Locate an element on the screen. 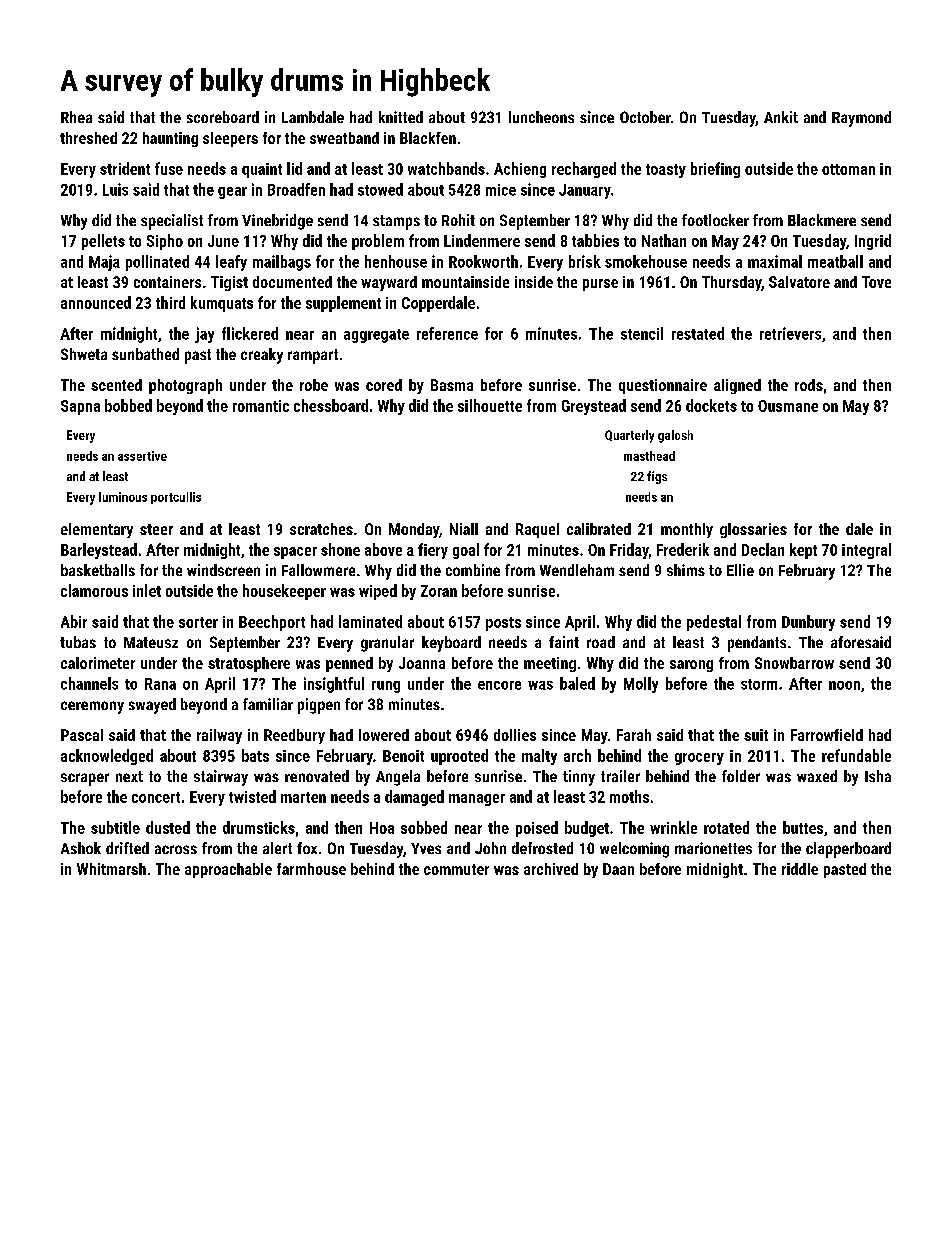  retrievers is located at coordinates (790, 333).
